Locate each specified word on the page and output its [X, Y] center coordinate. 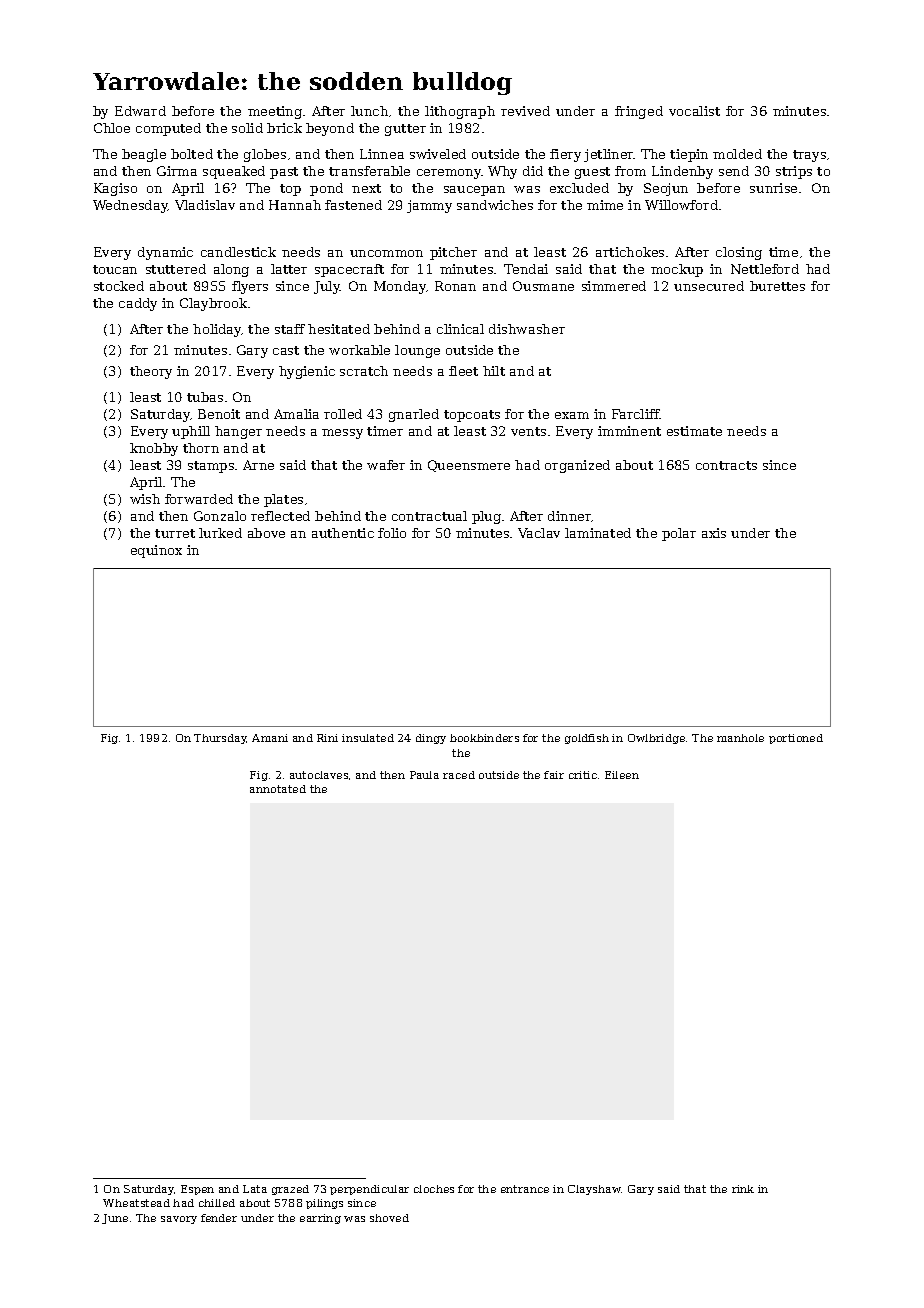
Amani [270, 738]
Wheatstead [136, 1203]
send [734, 171]
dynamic [165, 253]
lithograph [460, 112]
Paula [424, 775]
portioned [796, 739]
